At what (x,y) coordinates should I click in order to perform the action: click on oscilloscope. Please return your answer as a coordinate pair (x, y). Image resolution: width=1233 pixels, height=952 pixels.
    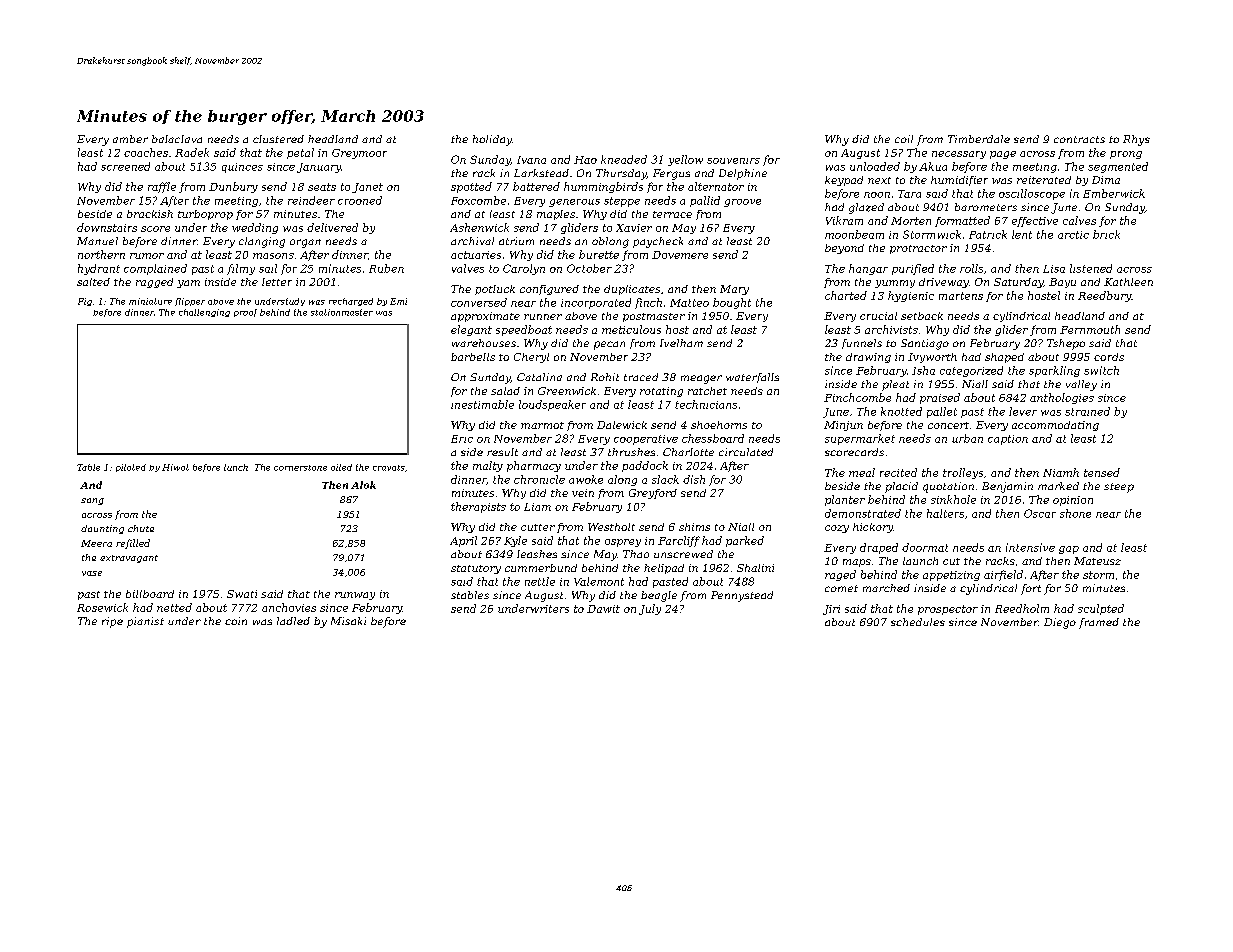
    Looking at the image, I should click on (1032, 194).
